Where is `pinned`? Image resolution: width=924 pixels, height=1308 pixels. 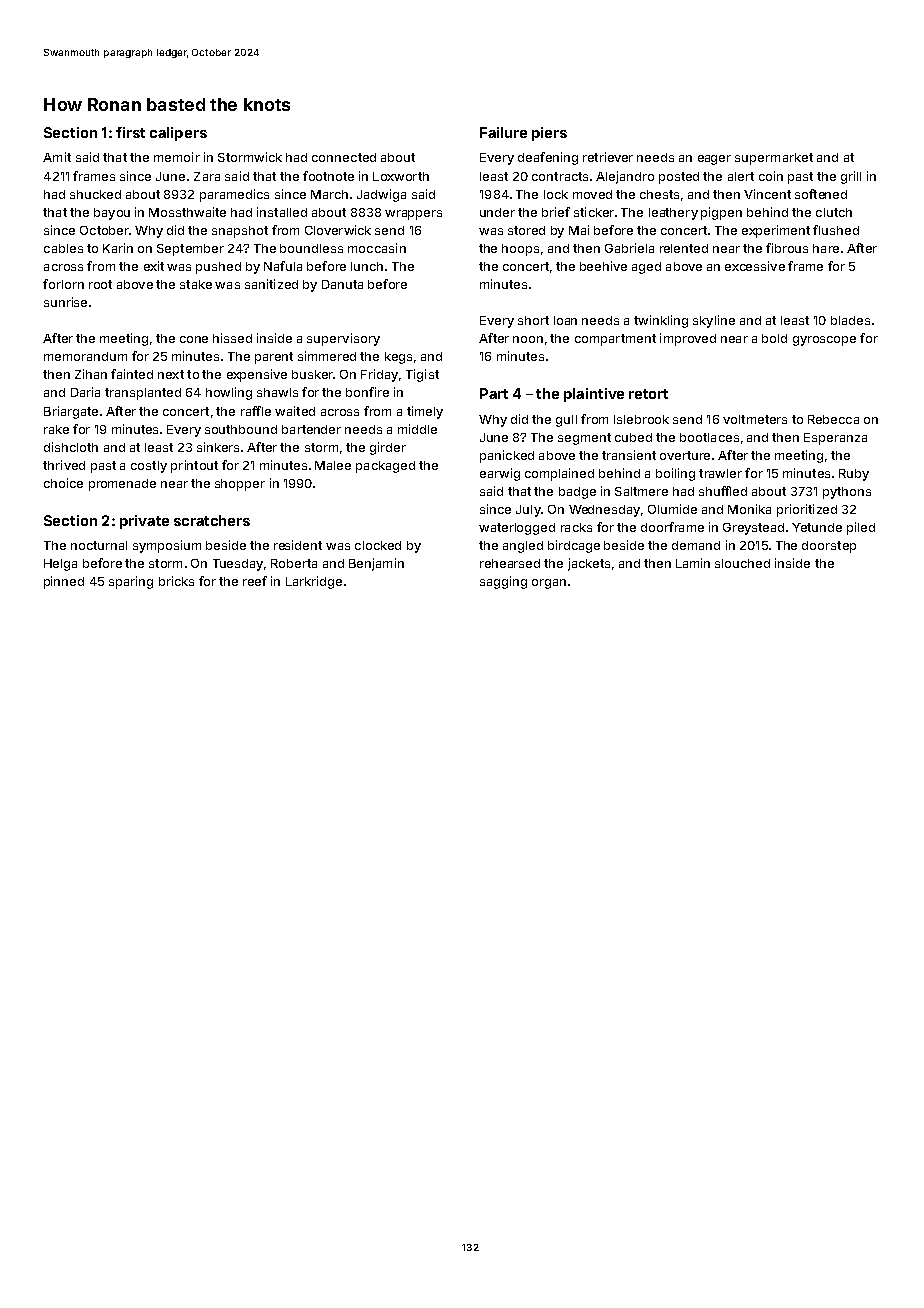
pinned is located at coordinates (64, 582).
